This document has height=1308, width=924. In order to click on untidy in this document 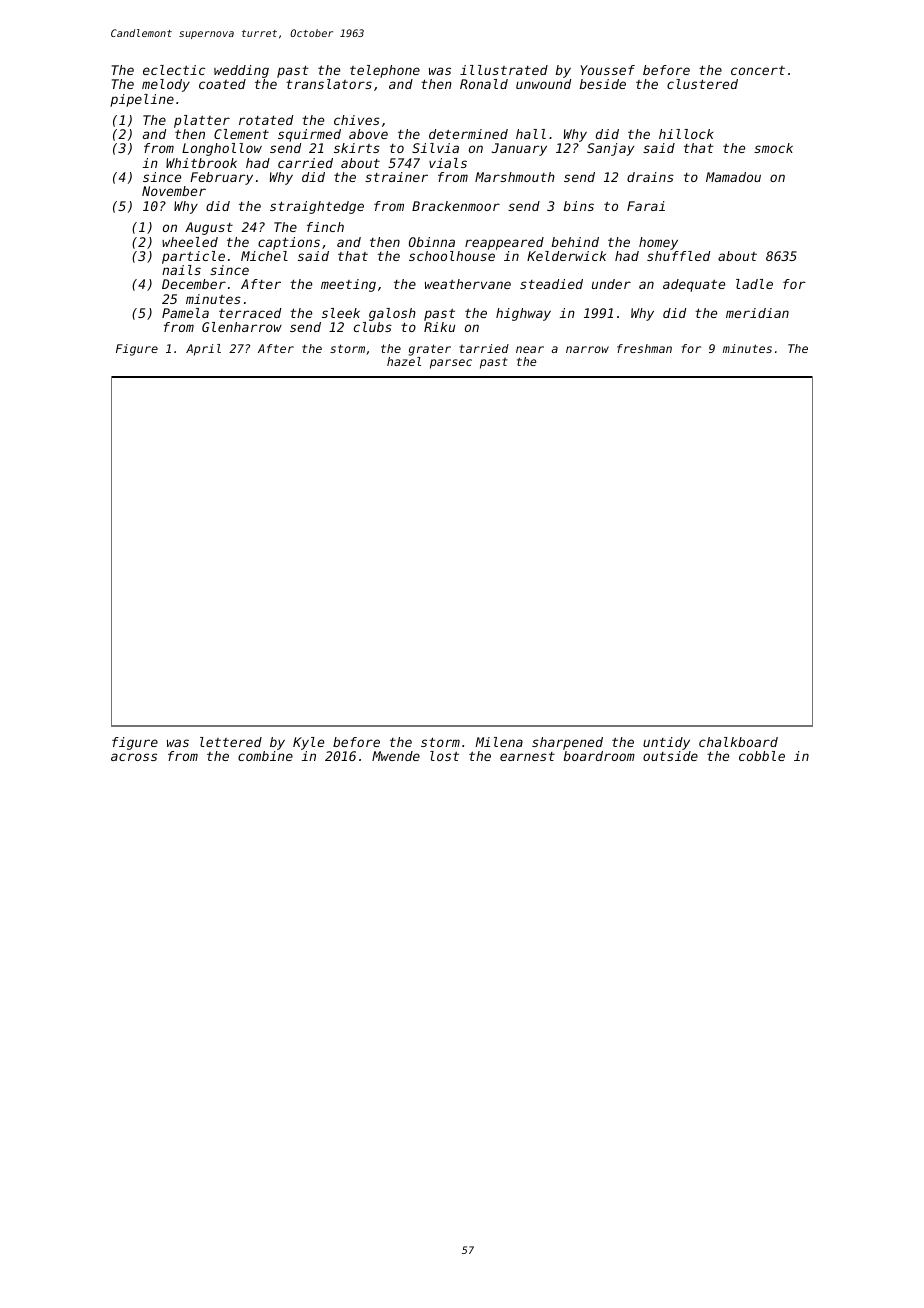, I will do `click(666, 743)`.
